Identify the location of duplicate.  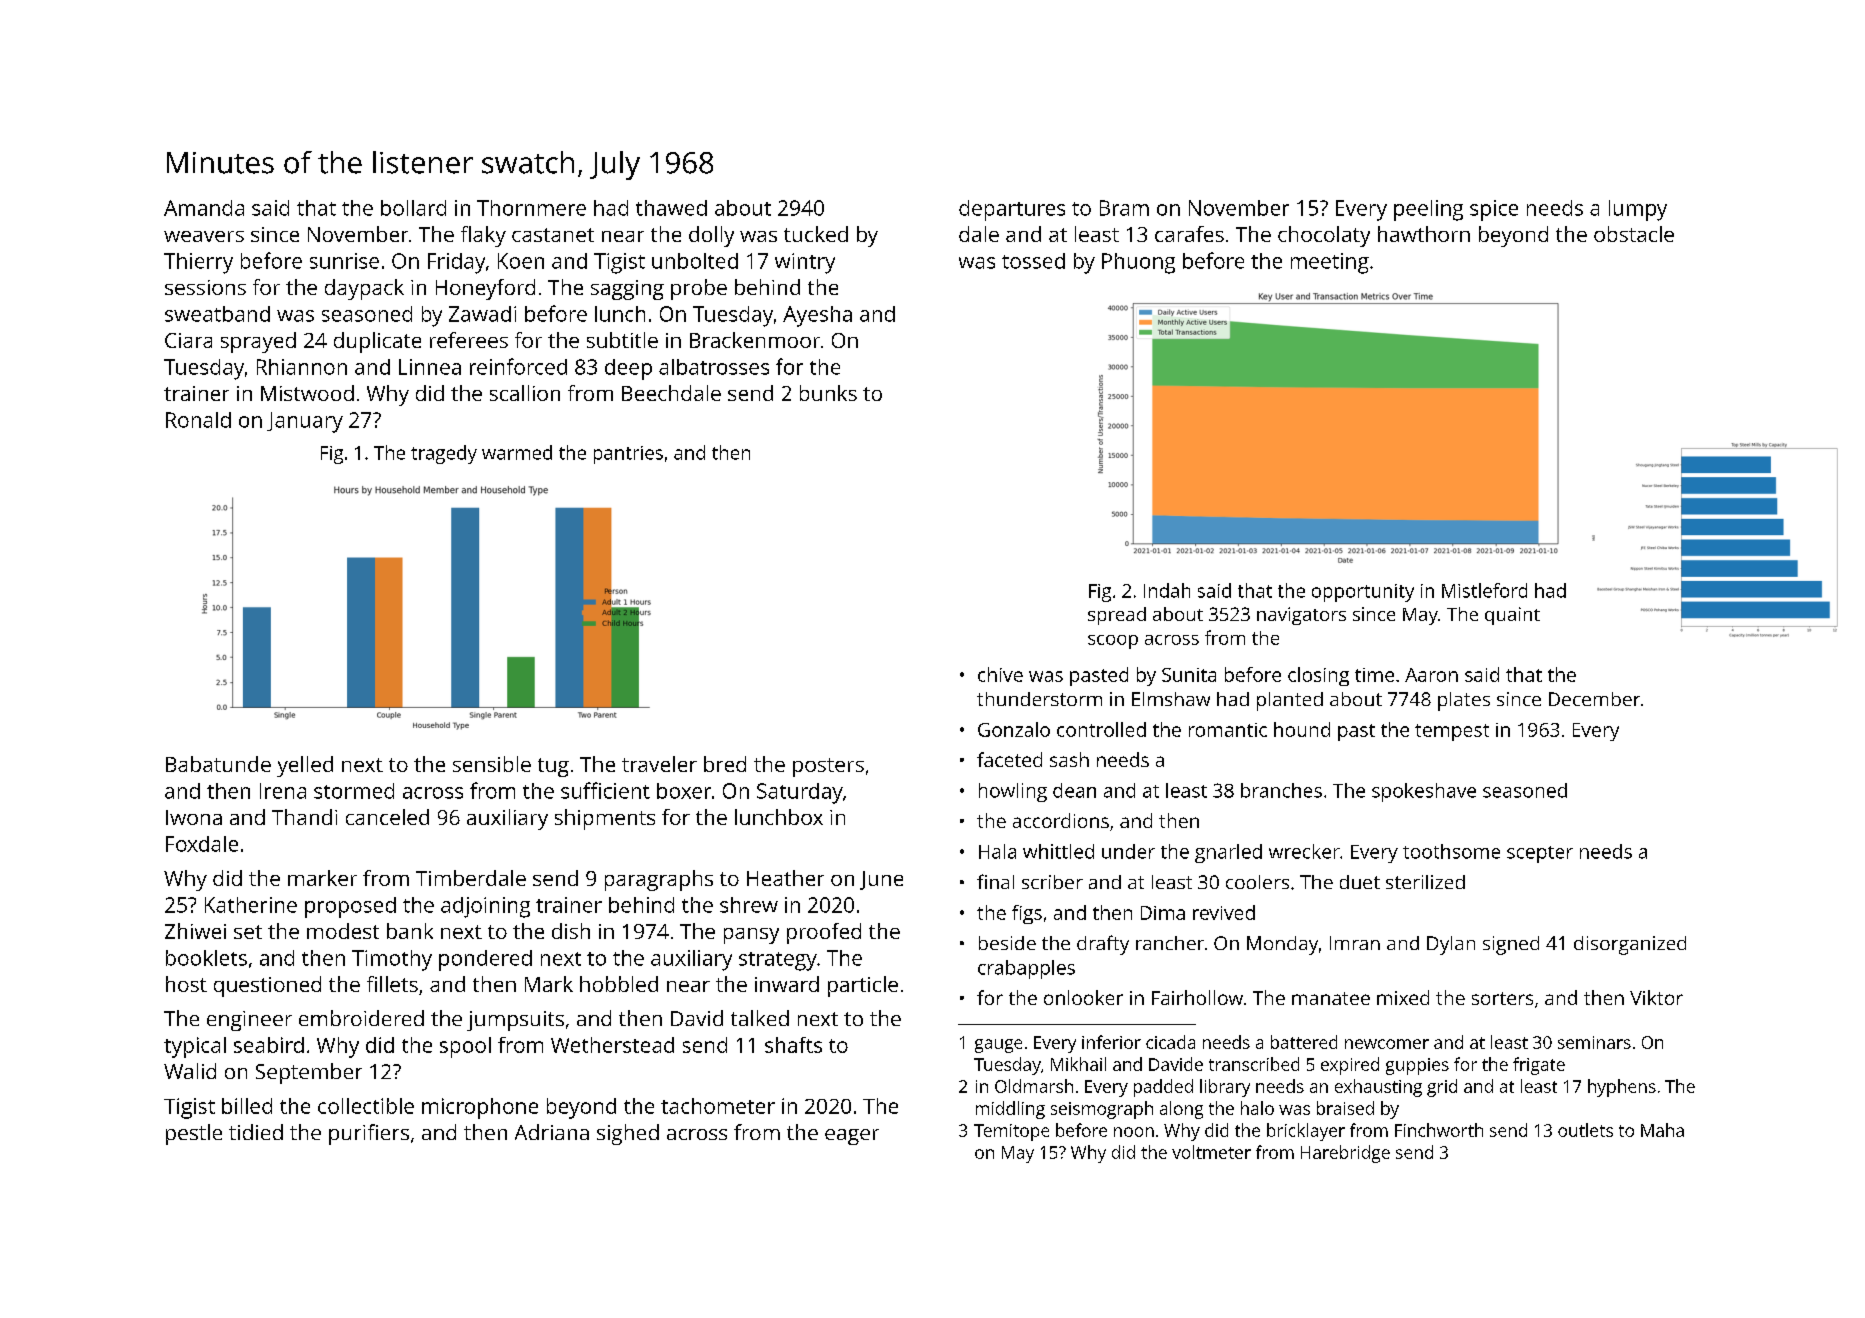
(377, 342).
